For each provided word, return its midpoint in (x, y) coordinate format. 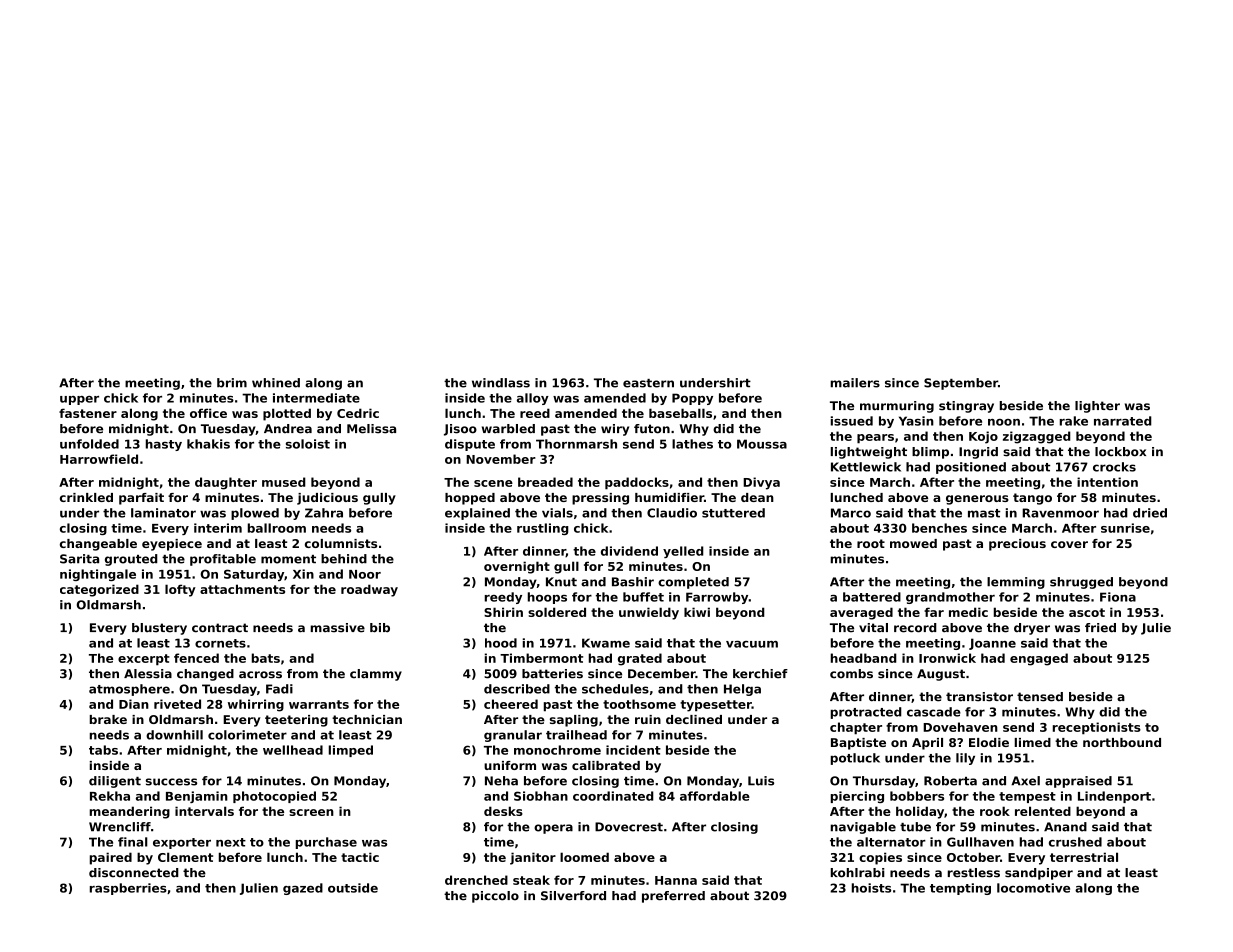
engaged (1039, 659)
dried (1150, 513)
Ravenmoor (1060, 513)
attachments (242, 589)
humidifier (669, 497)
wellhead (293, 750)
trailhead (576, 735)
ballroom (277, 528)
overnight (517, 567)
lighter (1097, 407)
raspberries (128, 889)
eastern (648, 383)
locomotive (1033, 888)
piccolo (495, 897)
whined (276, 383)
